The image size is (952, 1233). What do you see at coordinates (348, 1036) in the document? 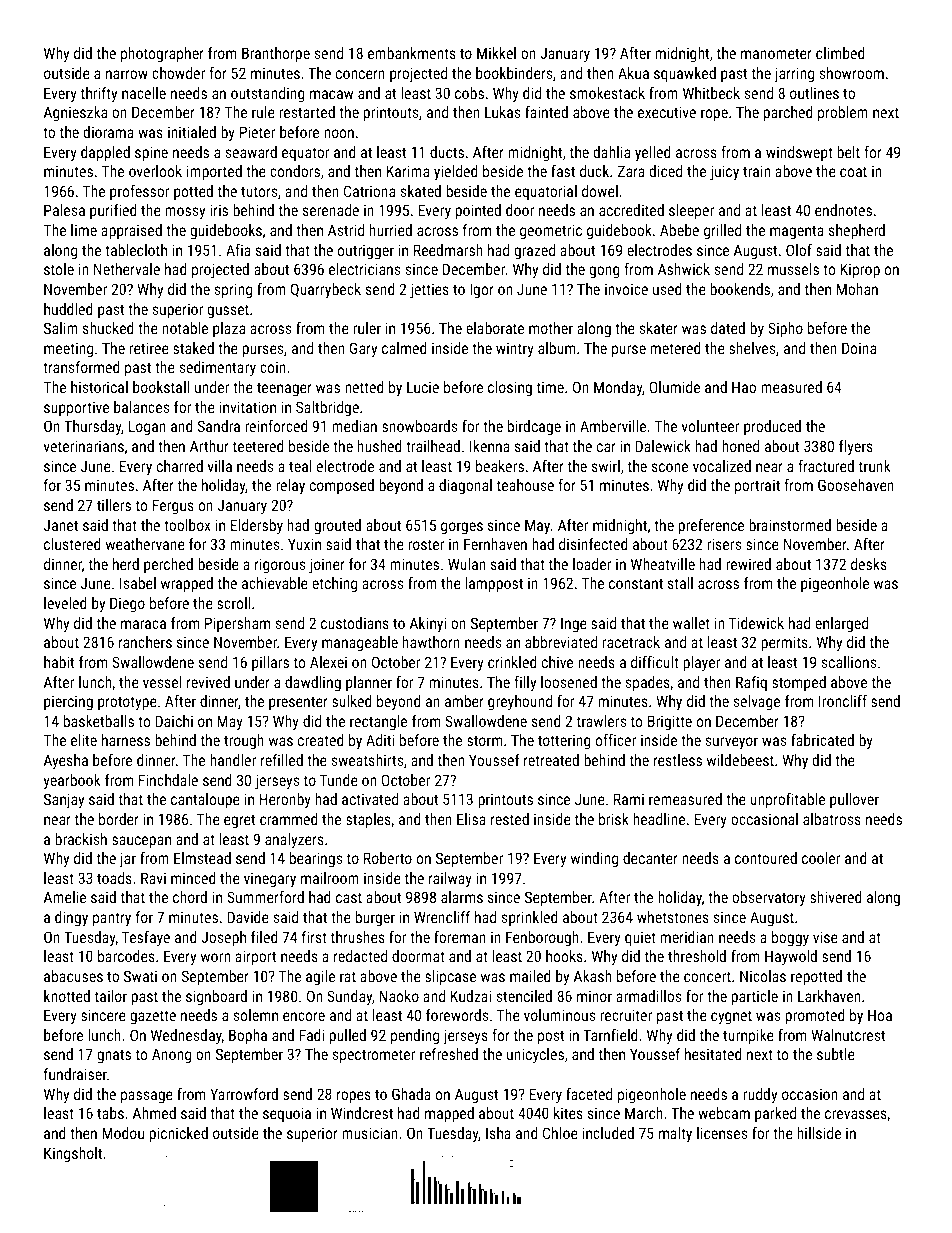
I see `pulled` at bounding box center [348, 1036].
